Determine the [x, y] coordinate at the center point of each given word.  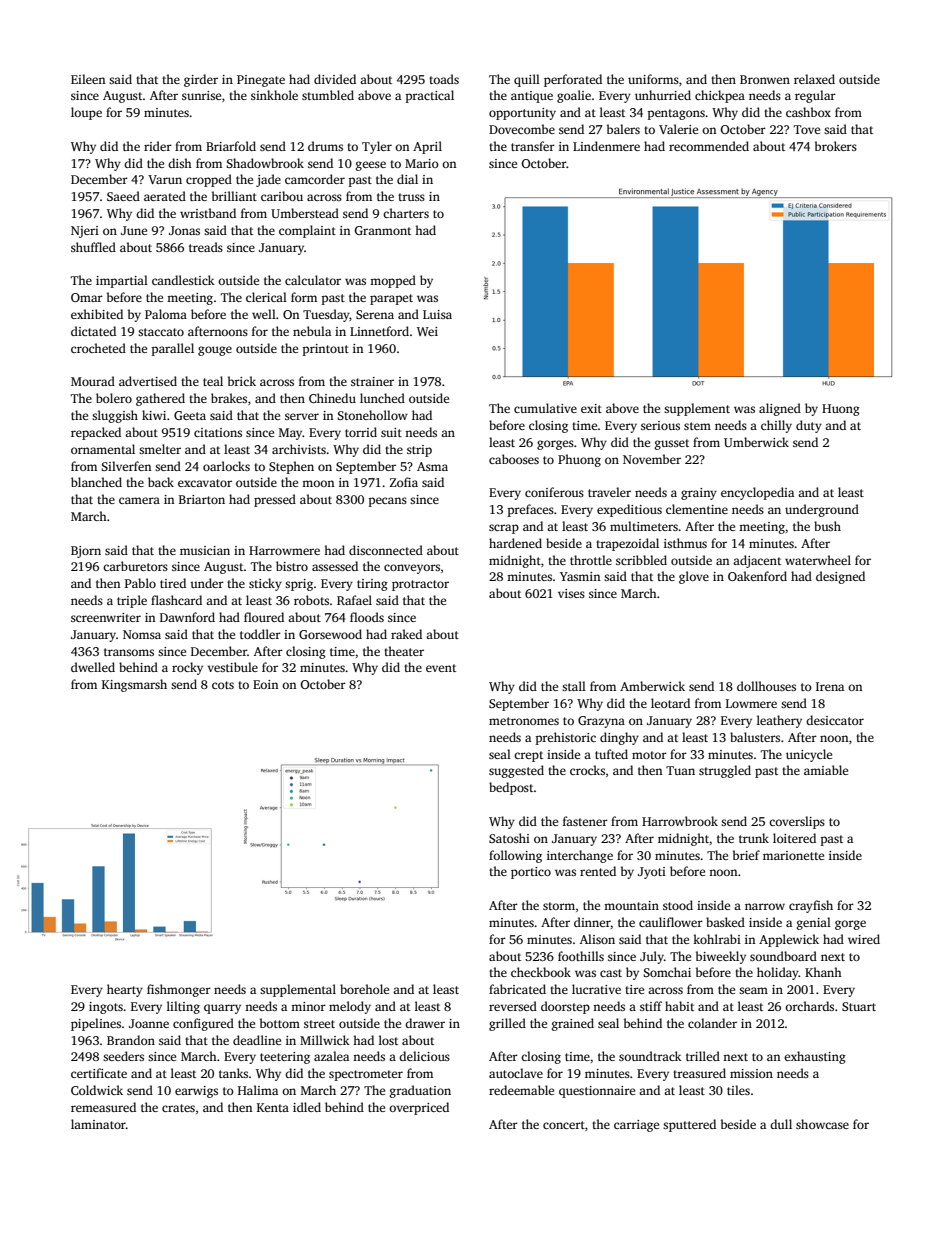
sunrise [201, 95]
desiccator [835, 720]
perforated [573, 80]
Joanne [149, 1023]
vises [571, 593]
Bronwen [765, 79]
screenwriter [106, 617]
